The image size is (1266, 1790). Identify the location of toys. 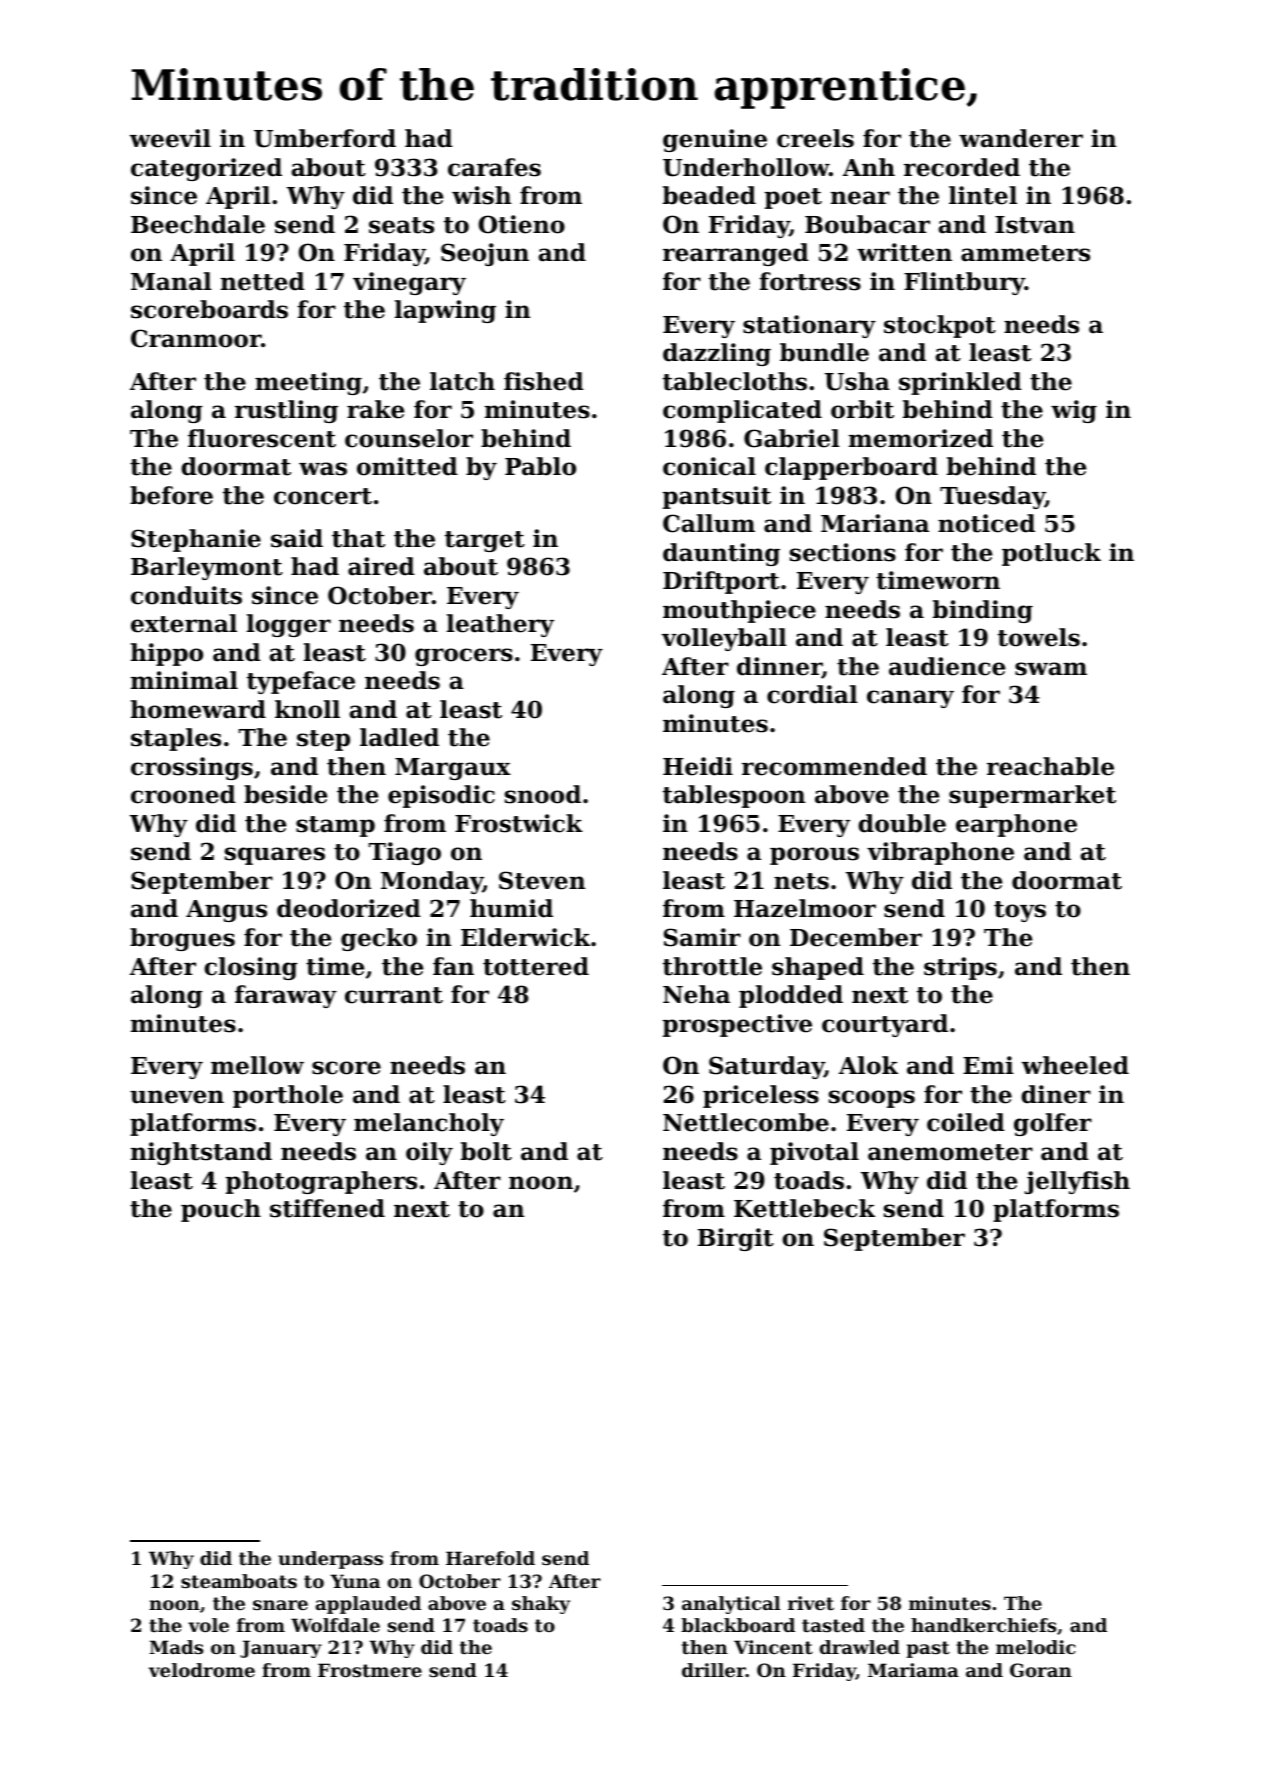
(1020, 911).
